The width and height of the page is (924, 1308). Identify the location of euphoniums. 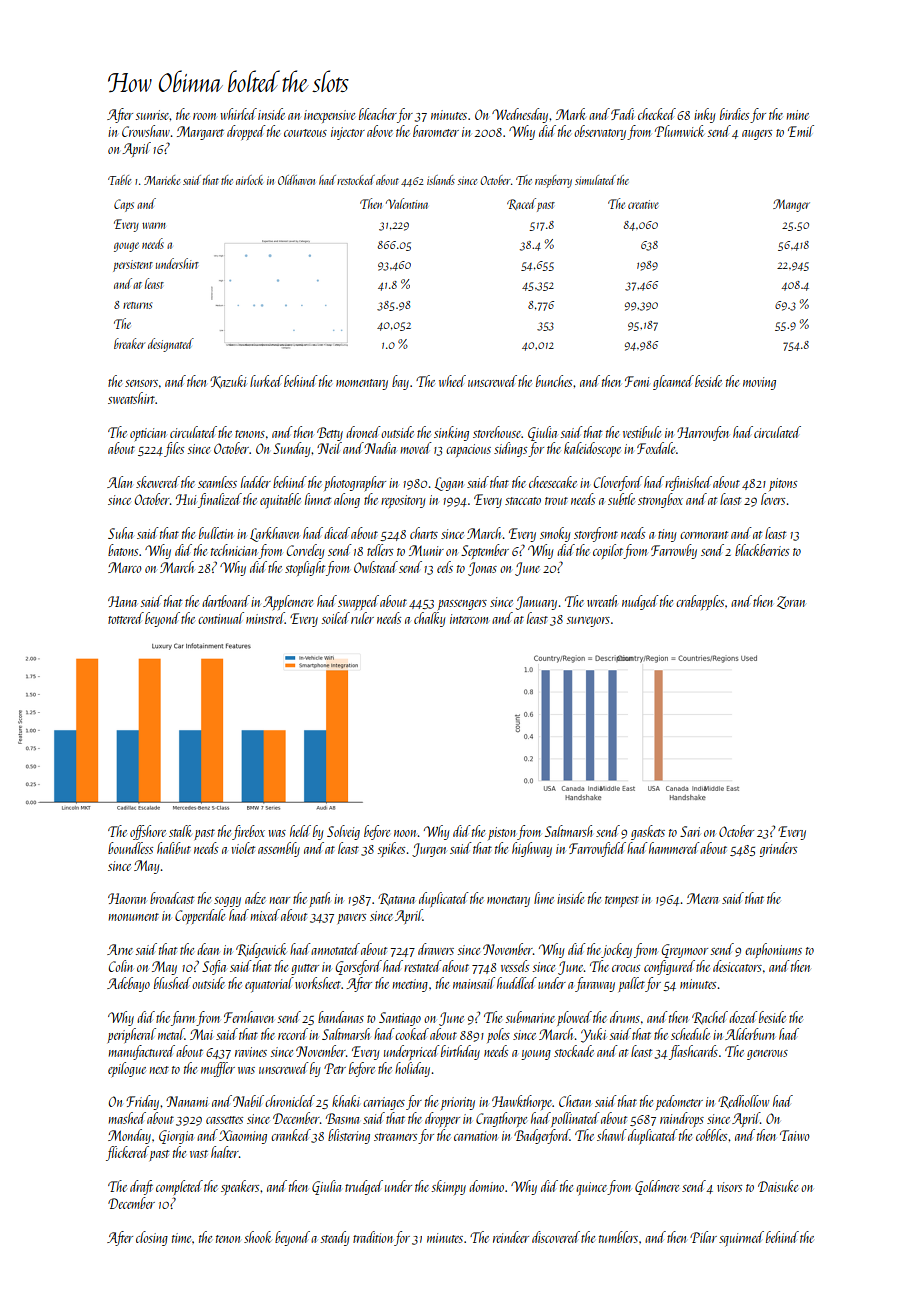
(773, 950).
